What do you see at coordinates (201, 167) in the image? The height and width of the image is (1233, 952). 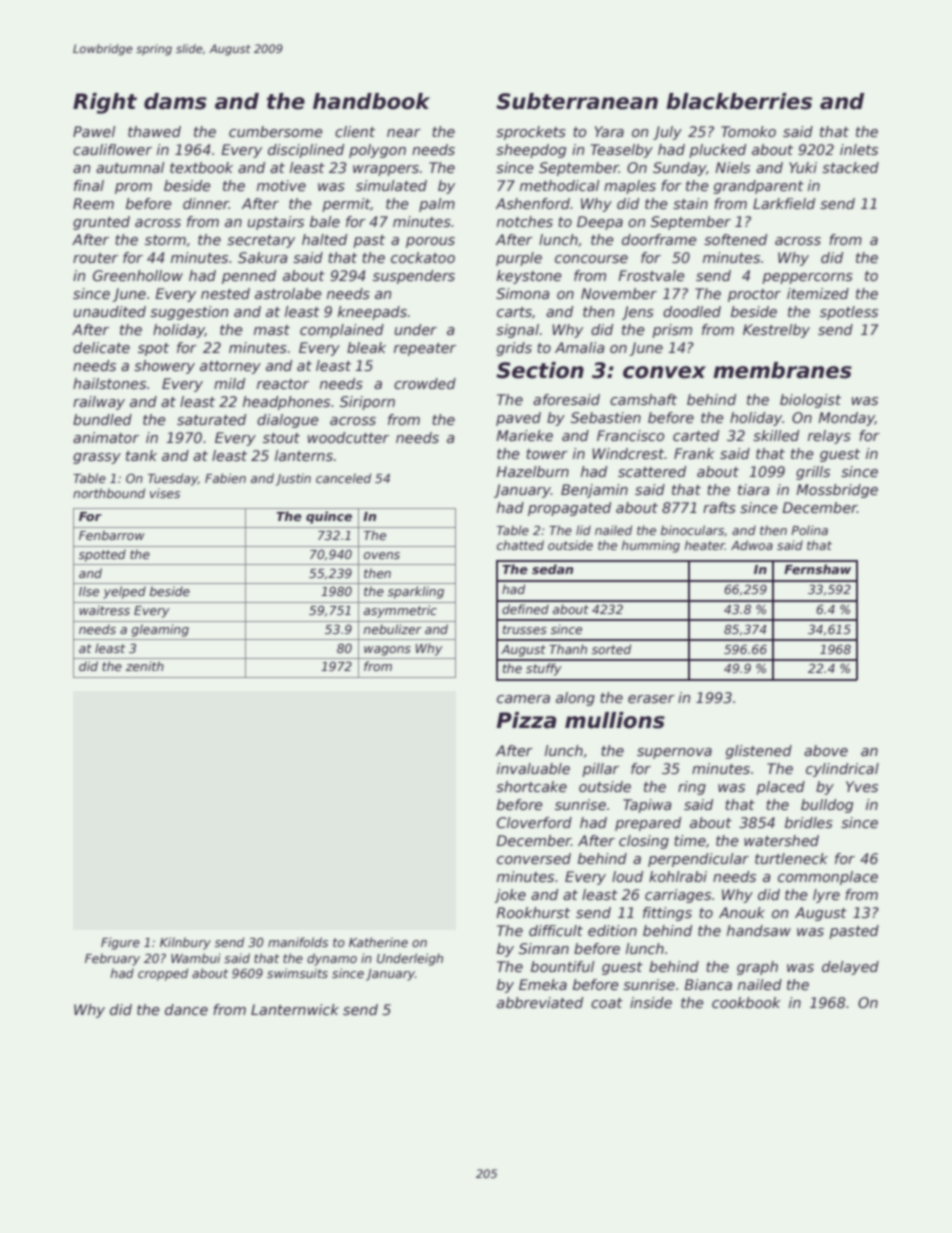 I see `textbook` at bounding box center [201, 167].
